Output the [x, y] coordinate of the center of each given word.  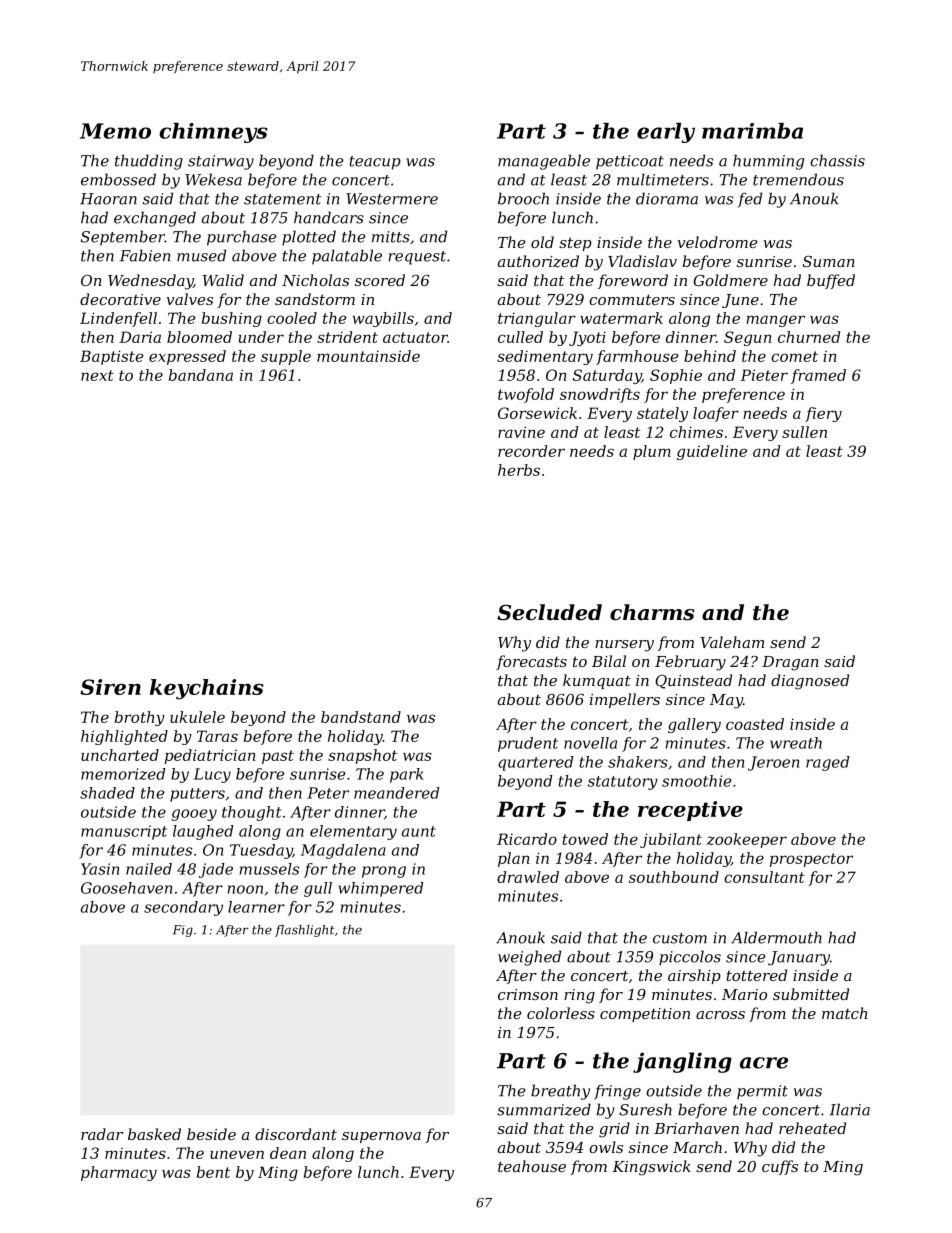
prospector [811, 860]
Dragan [790, 663]
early [666, 133]
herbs [519, 470]
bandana [201, 375]
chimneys [213, 133]
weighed [529, 958]
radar [102, 1134]
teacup [375, 163]
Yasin [100, 869]
